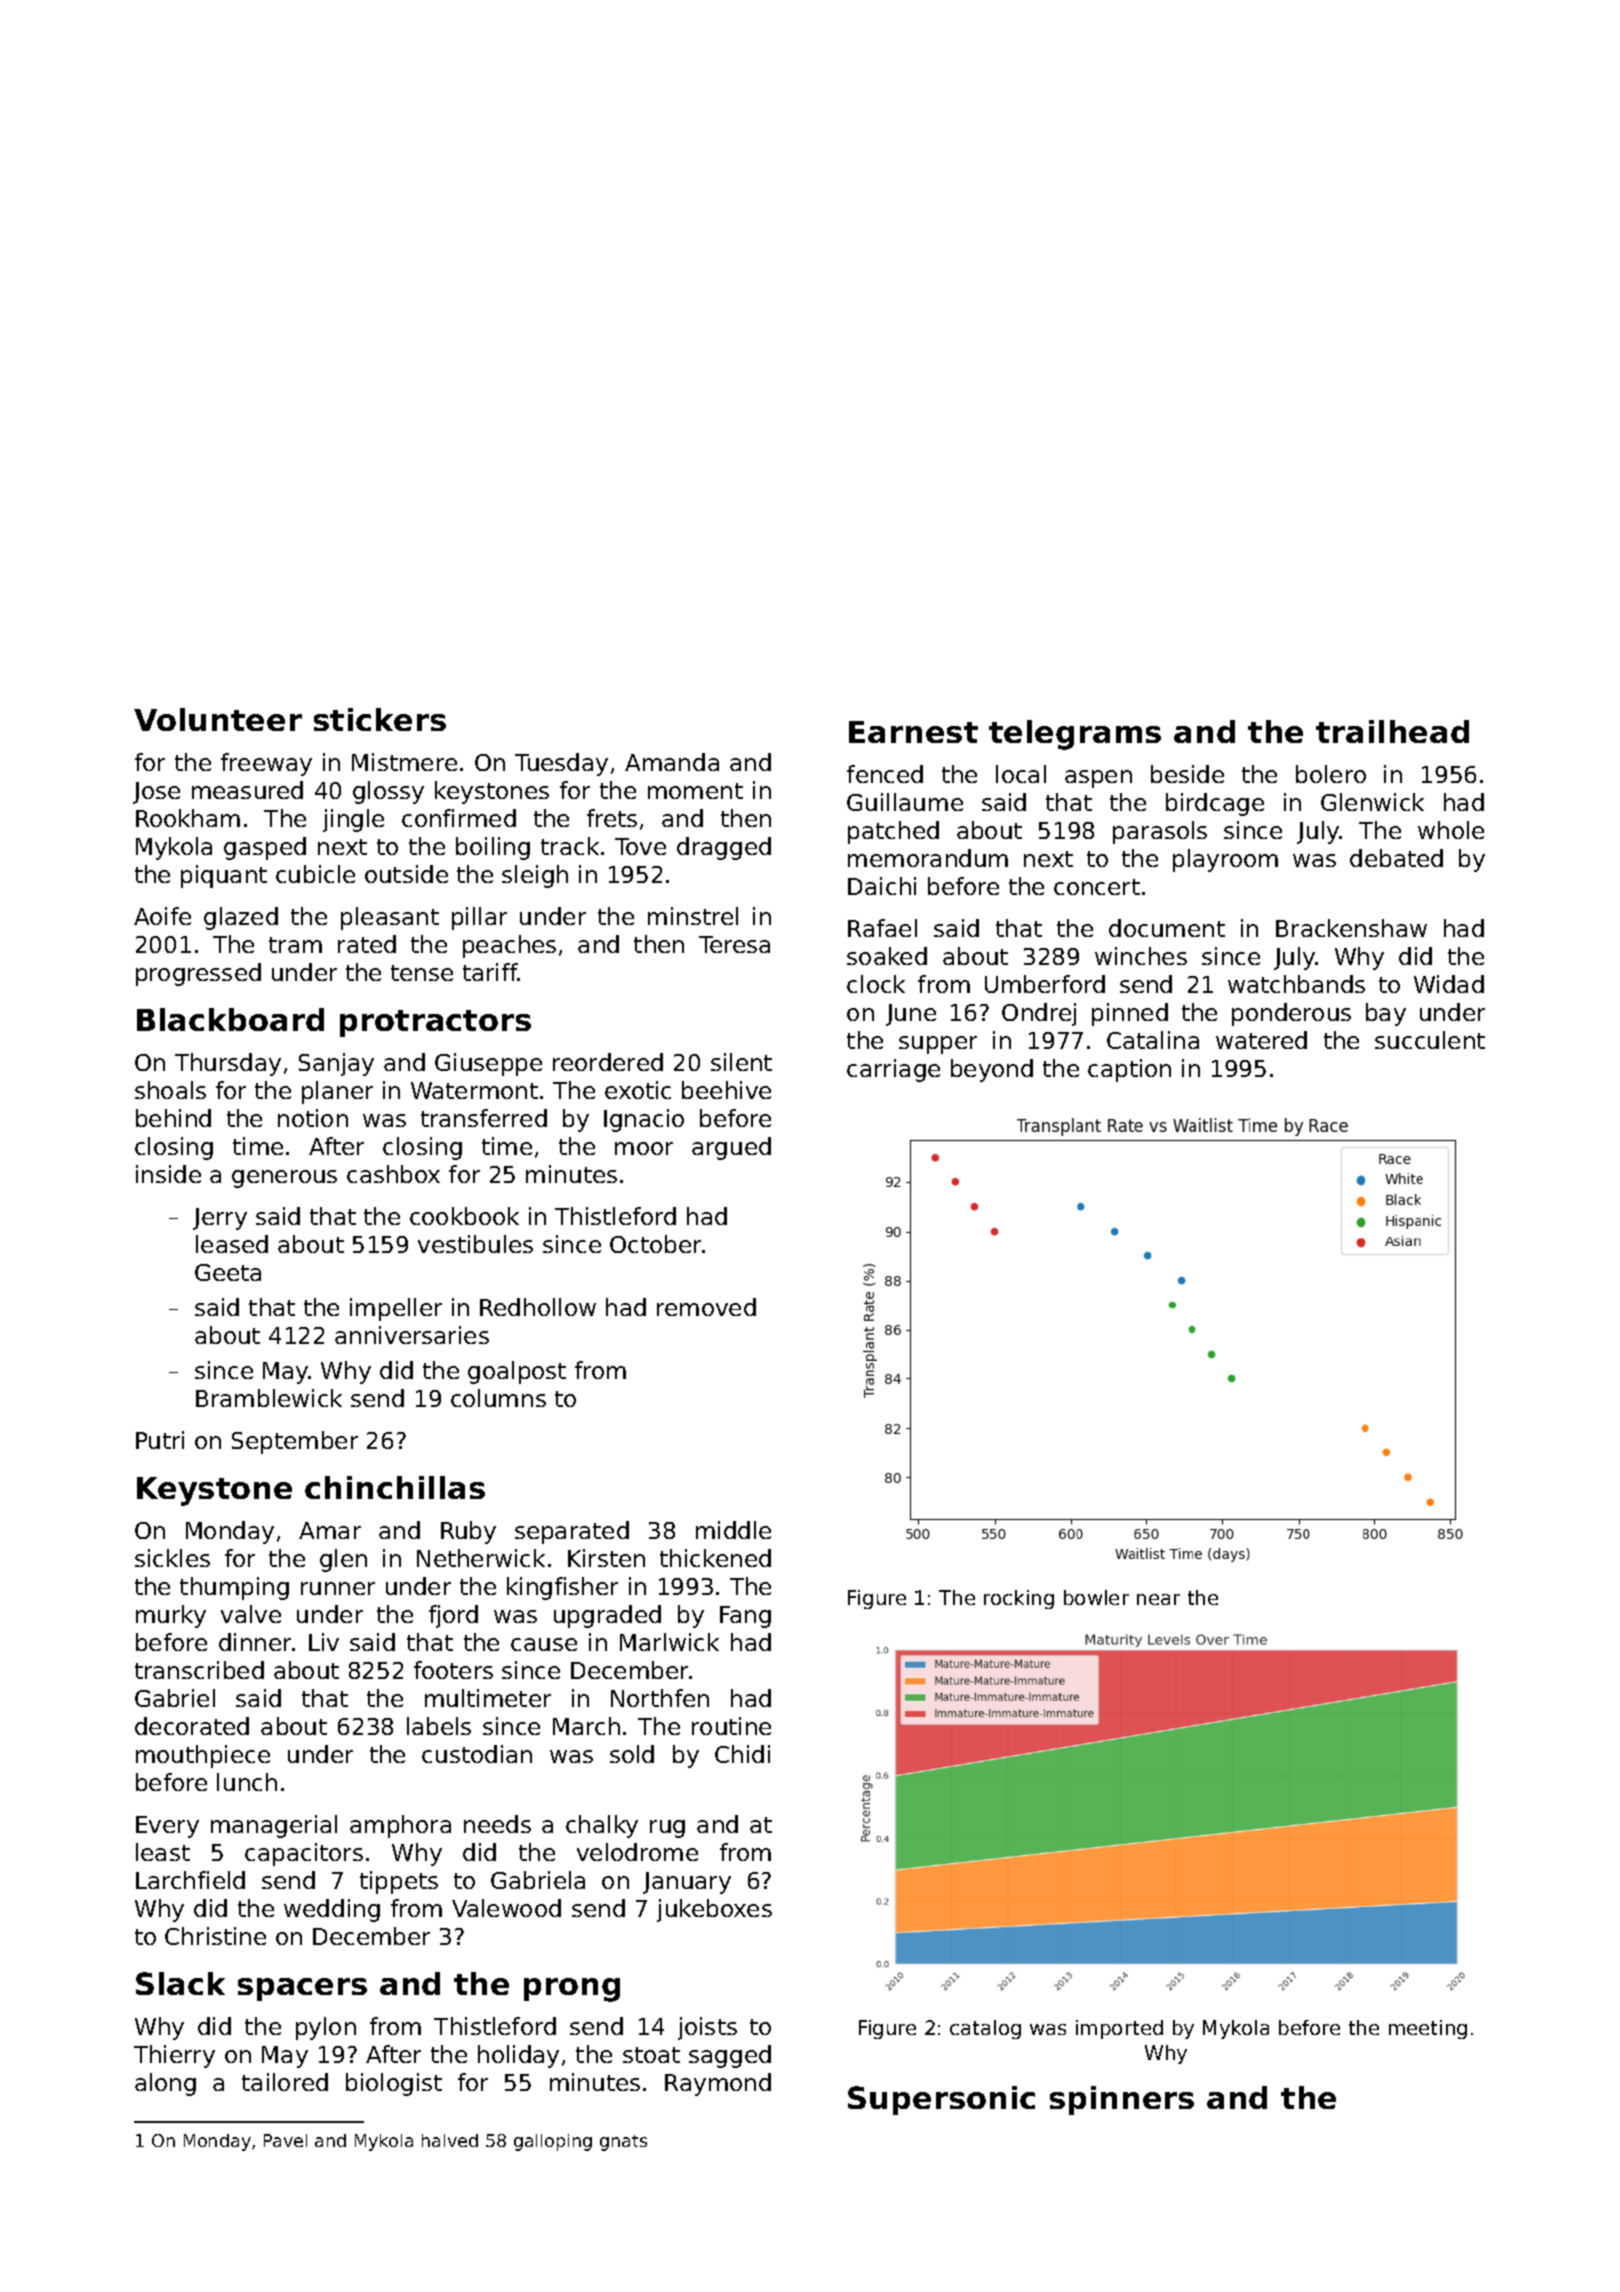 This page has width=1620, height=2292. Describe the element at coordinates (695, 791) in the page. I see `moment` at that location.
